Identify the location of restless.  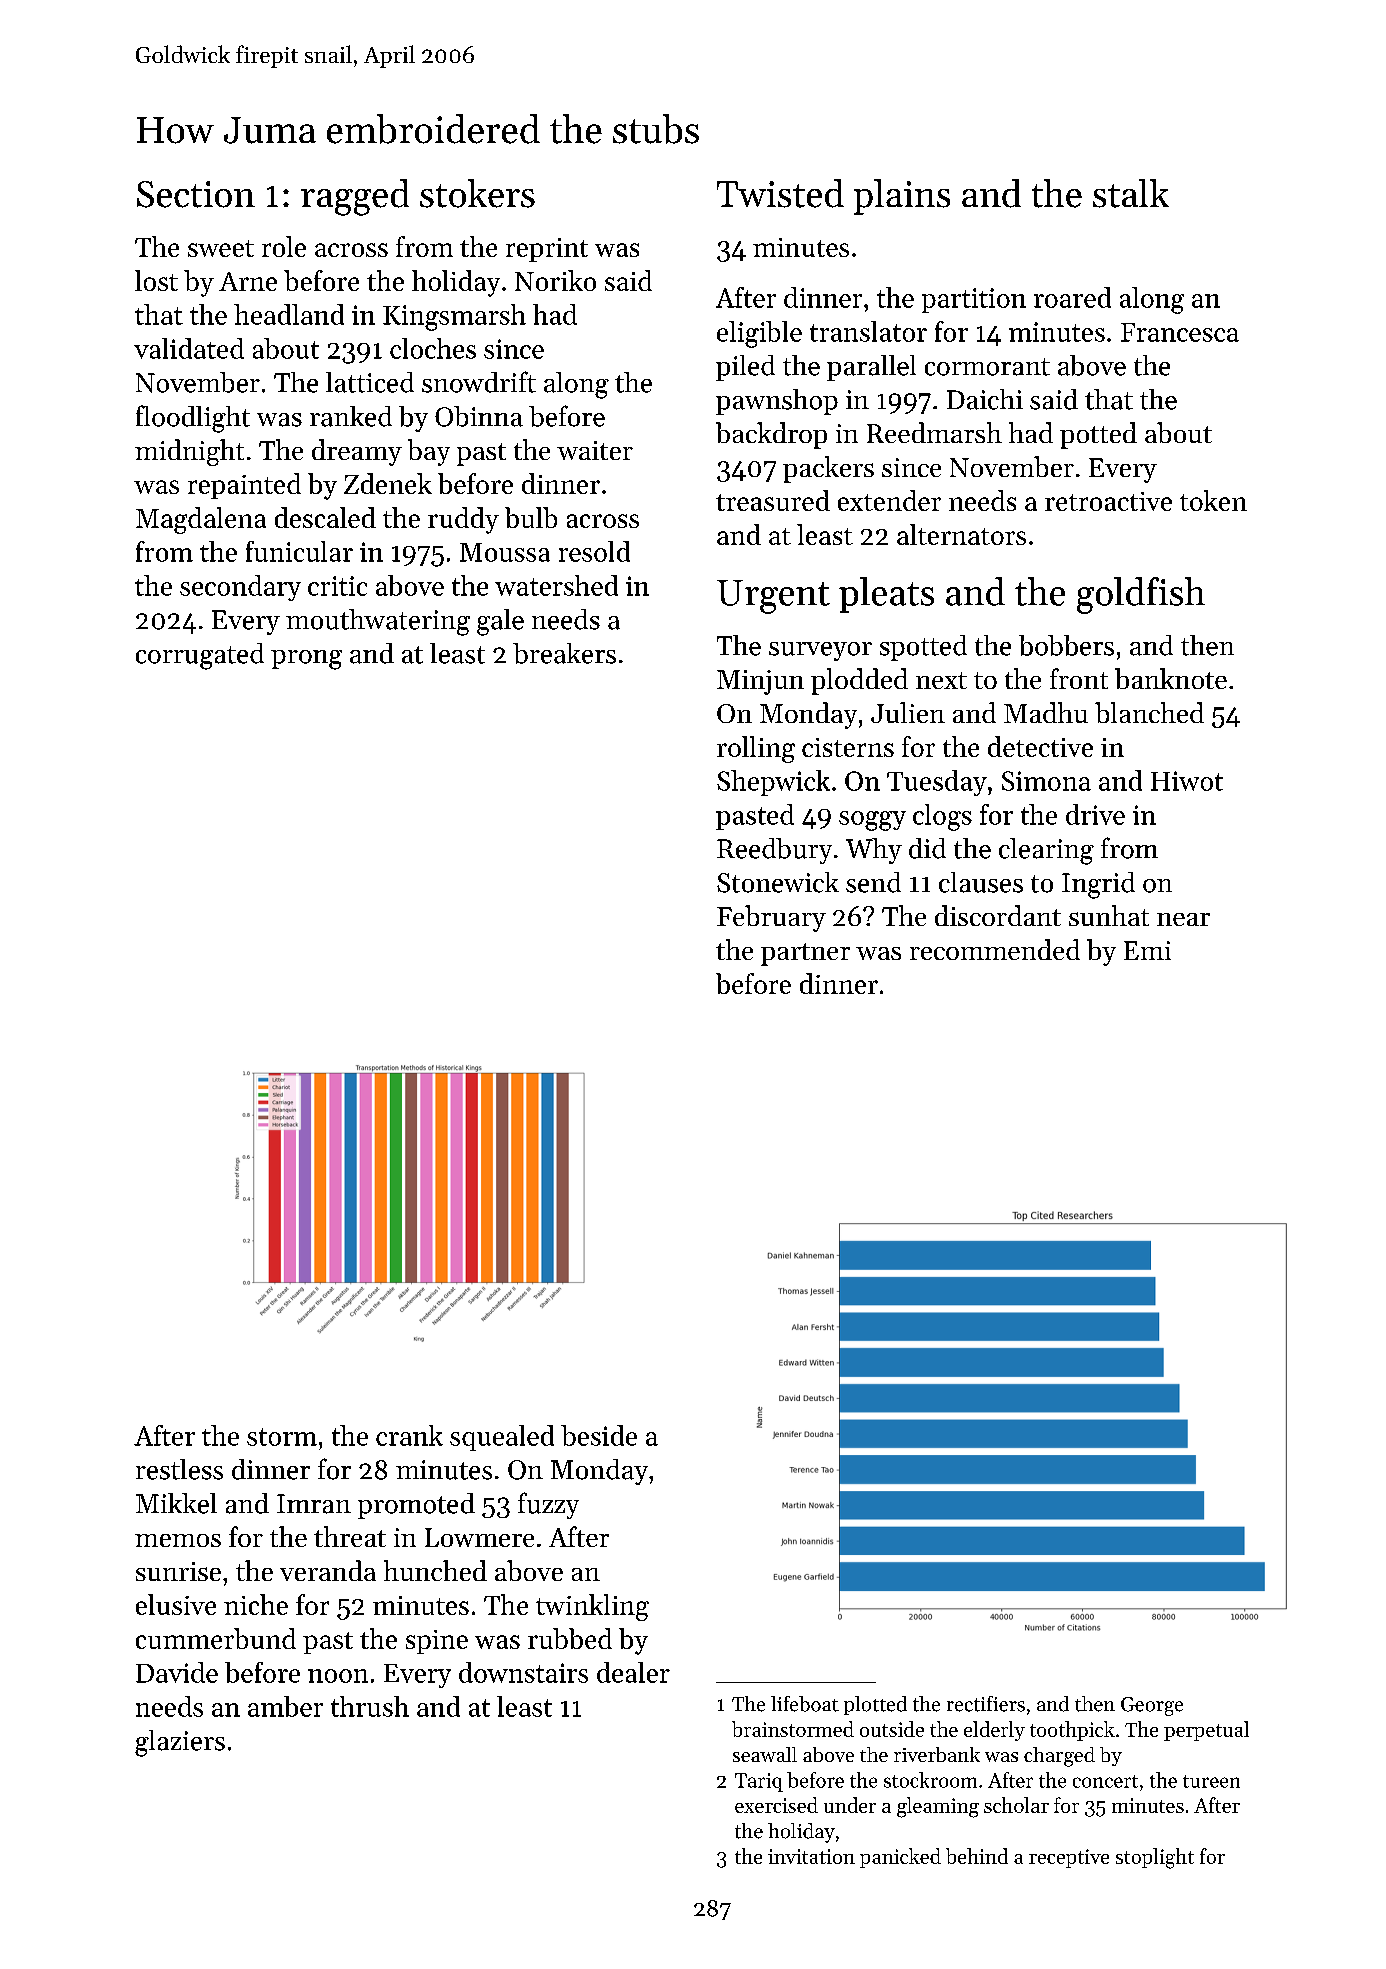
(179, 1469).
